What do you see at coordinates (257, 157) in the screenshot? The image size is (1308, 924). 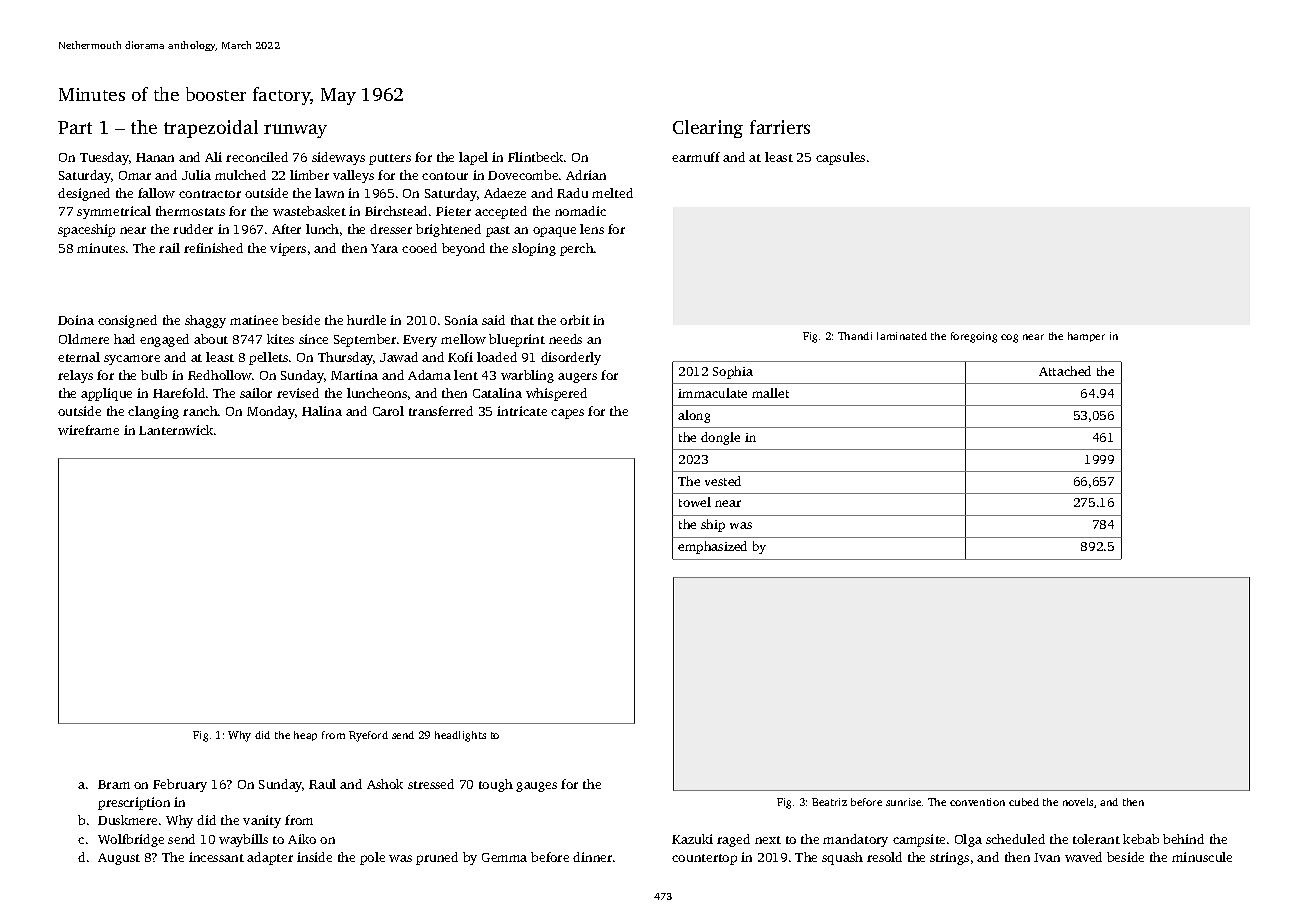 I see `reconciled` at bounding box center [257, 157].
